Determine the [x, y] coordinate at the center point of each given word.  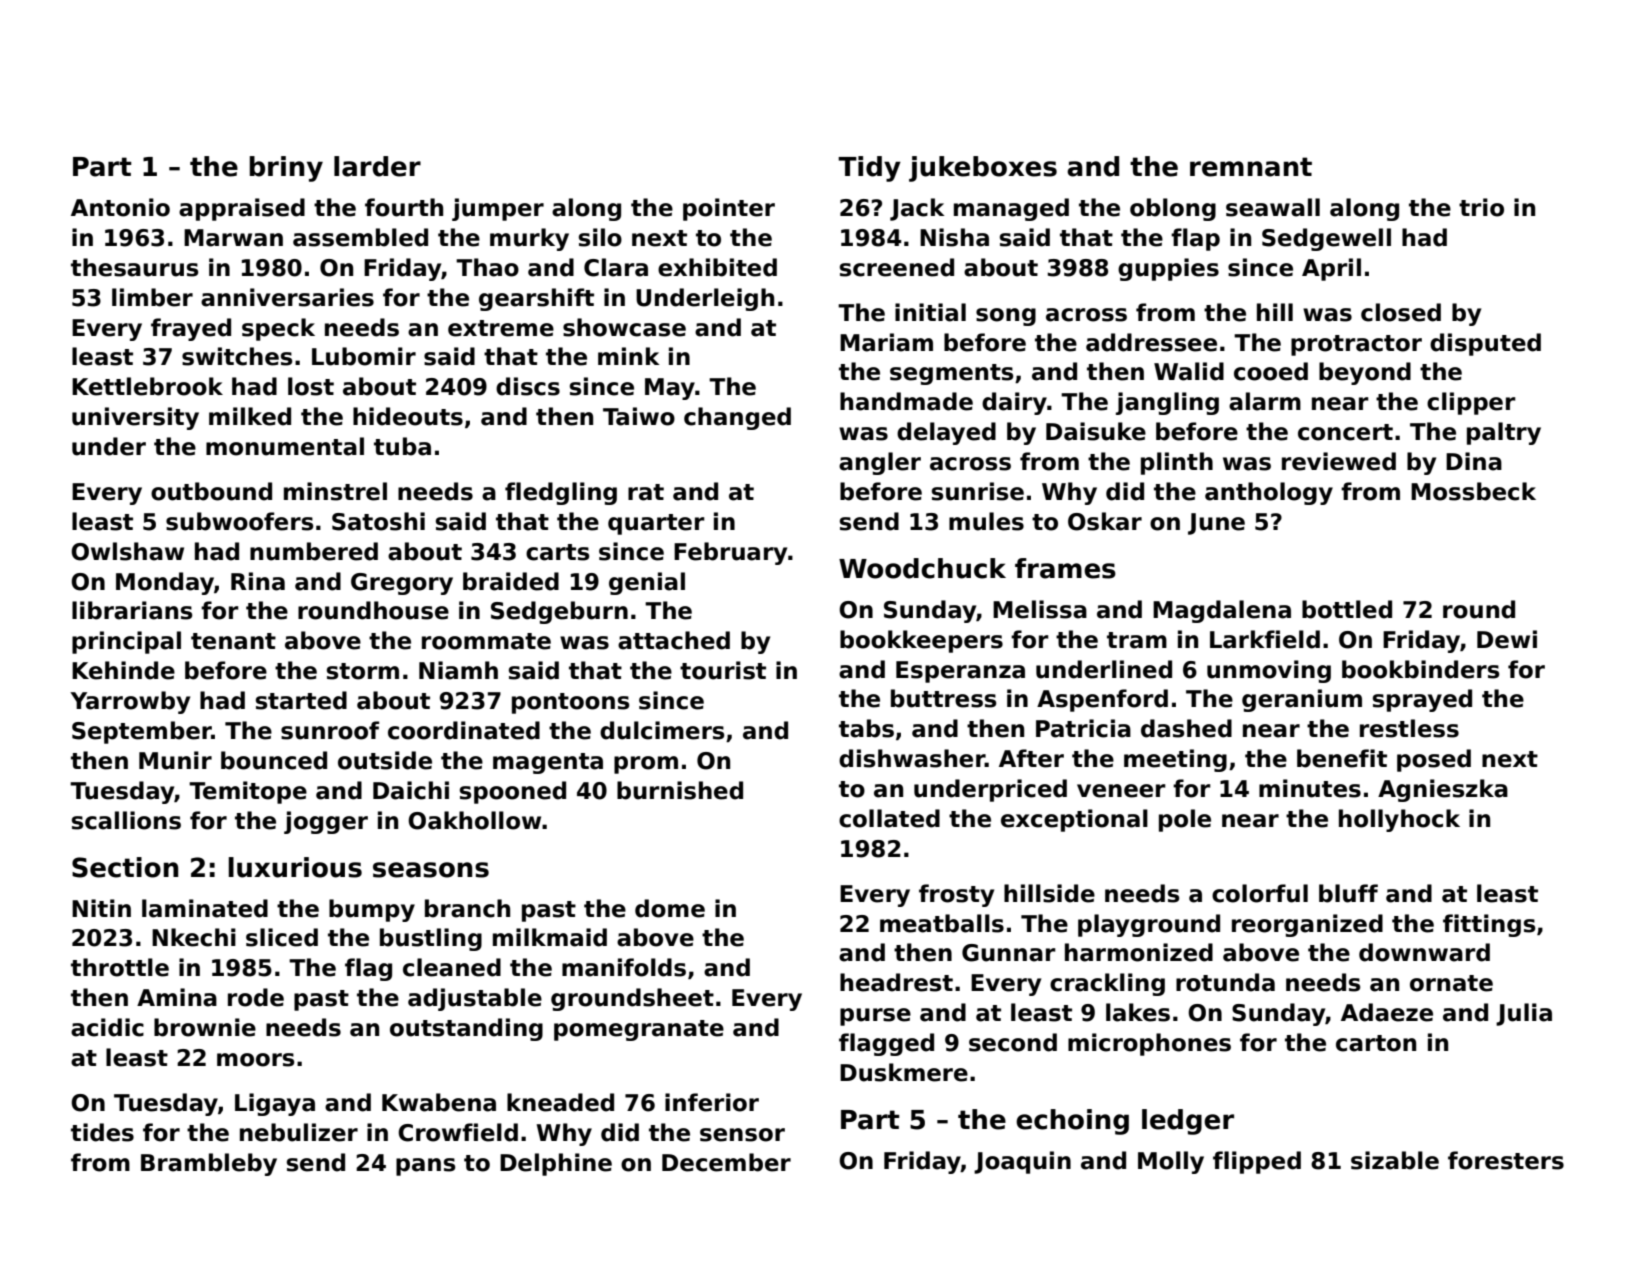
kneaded [560, 1102]
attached [674, 640]
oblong [1173, 209]
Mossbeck [1473, 491]
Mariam [886, 342]
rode [256, 997]
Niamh [458, 670]
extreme [501, 328]
